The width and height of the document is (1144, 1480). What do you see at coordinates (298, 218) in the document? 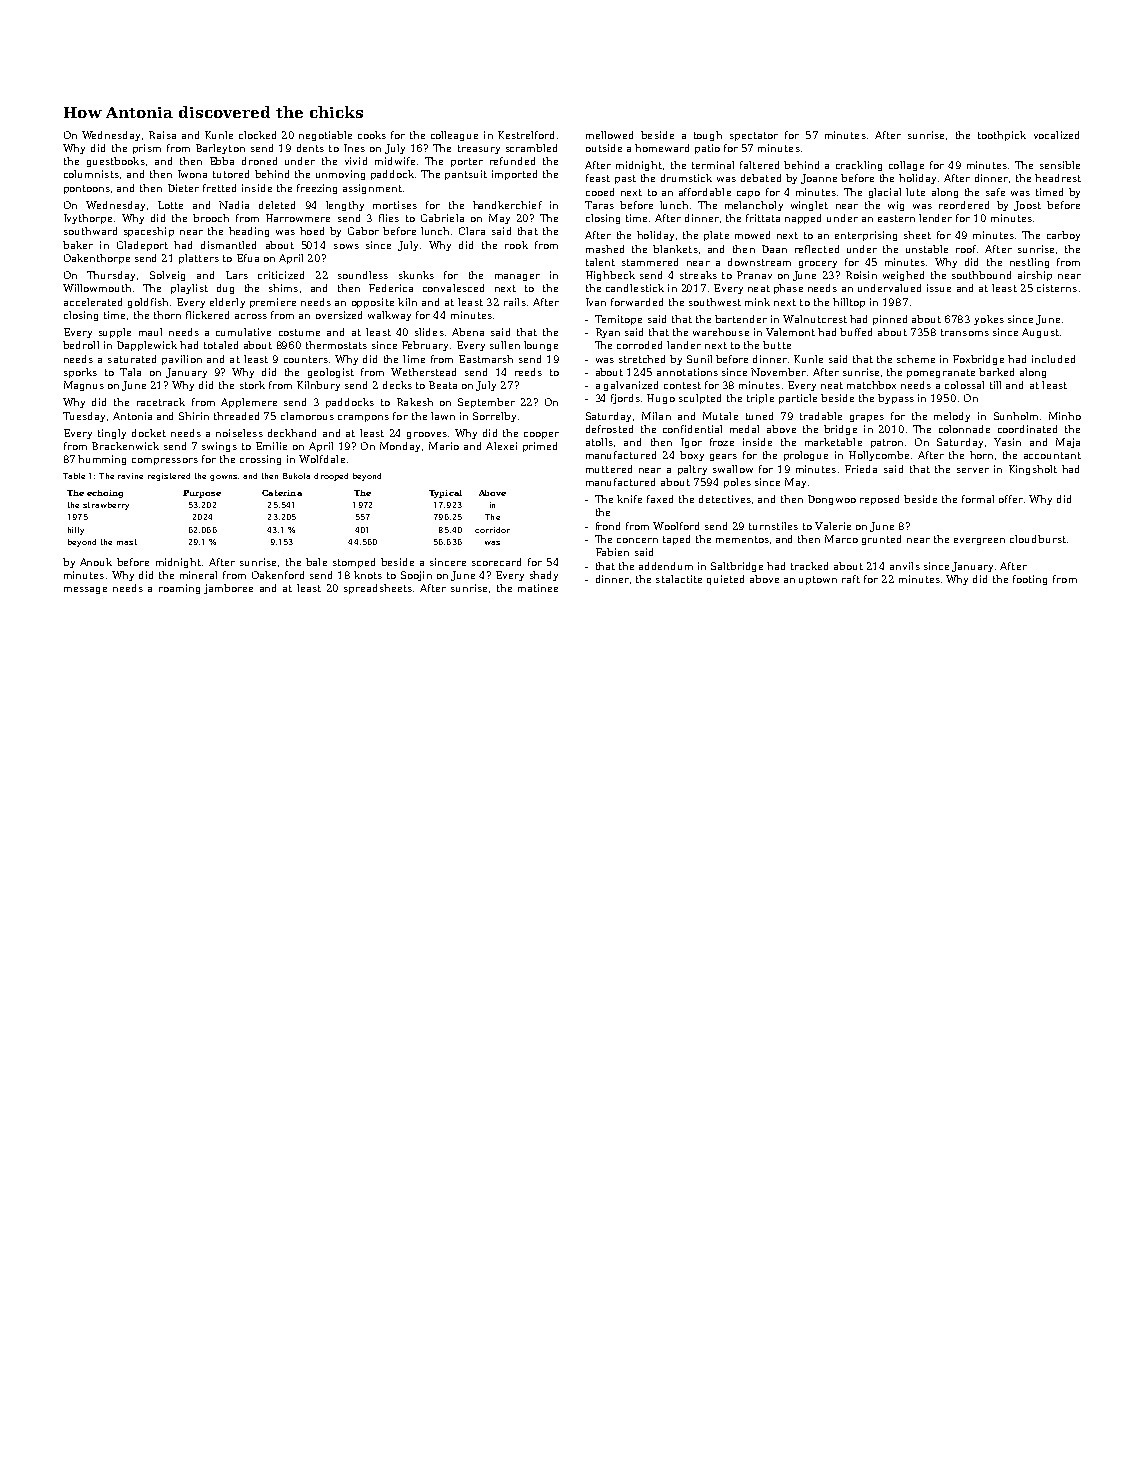
I see `Harrowmere` at bounding box center [298, 218].
